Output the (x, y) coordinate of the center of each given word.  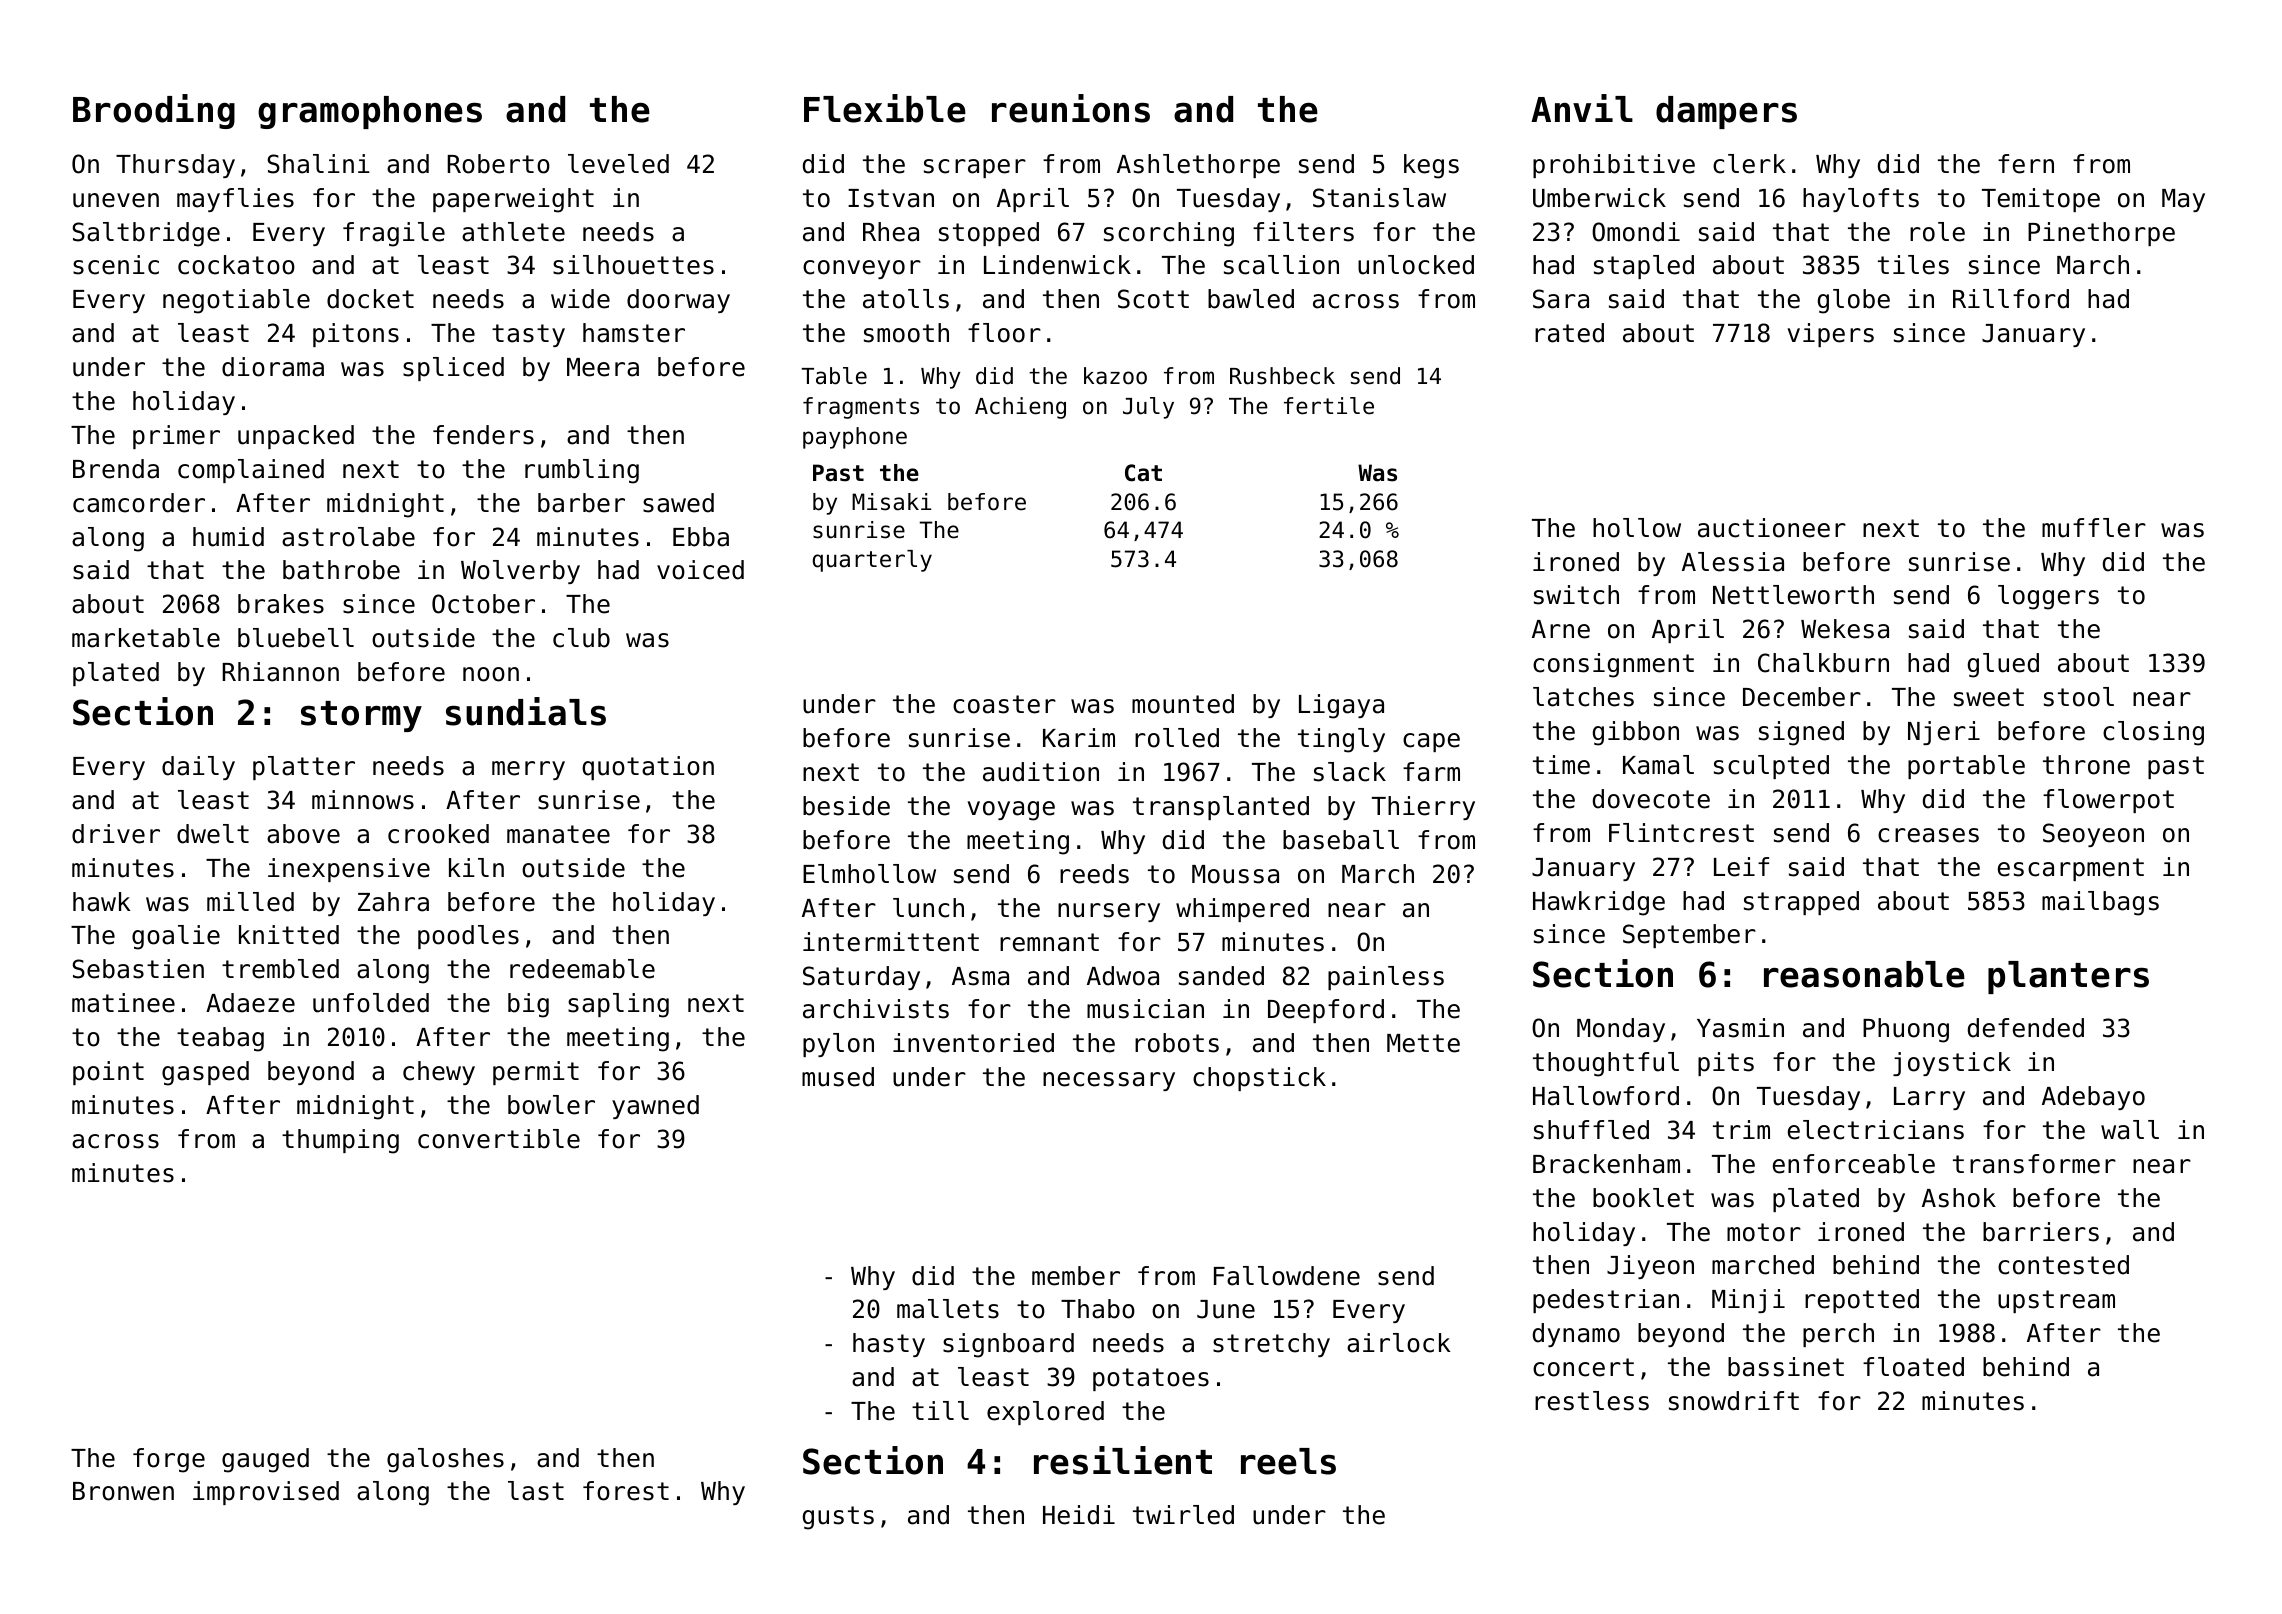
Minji (1748, 1301)
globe (1854, 301)
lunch (928, 908)
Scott (1153, 299)
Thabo (1098, 1309)
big (528, 1005)
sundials (526, 711)
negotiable (236, 301)
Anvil (1582, 108)
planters (2068, 977)
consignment (1613, 665)
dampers (1726, 112)
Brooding (154, 111)
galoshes (445, 1460)
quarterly (872, 561)
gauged (265, 1460)
